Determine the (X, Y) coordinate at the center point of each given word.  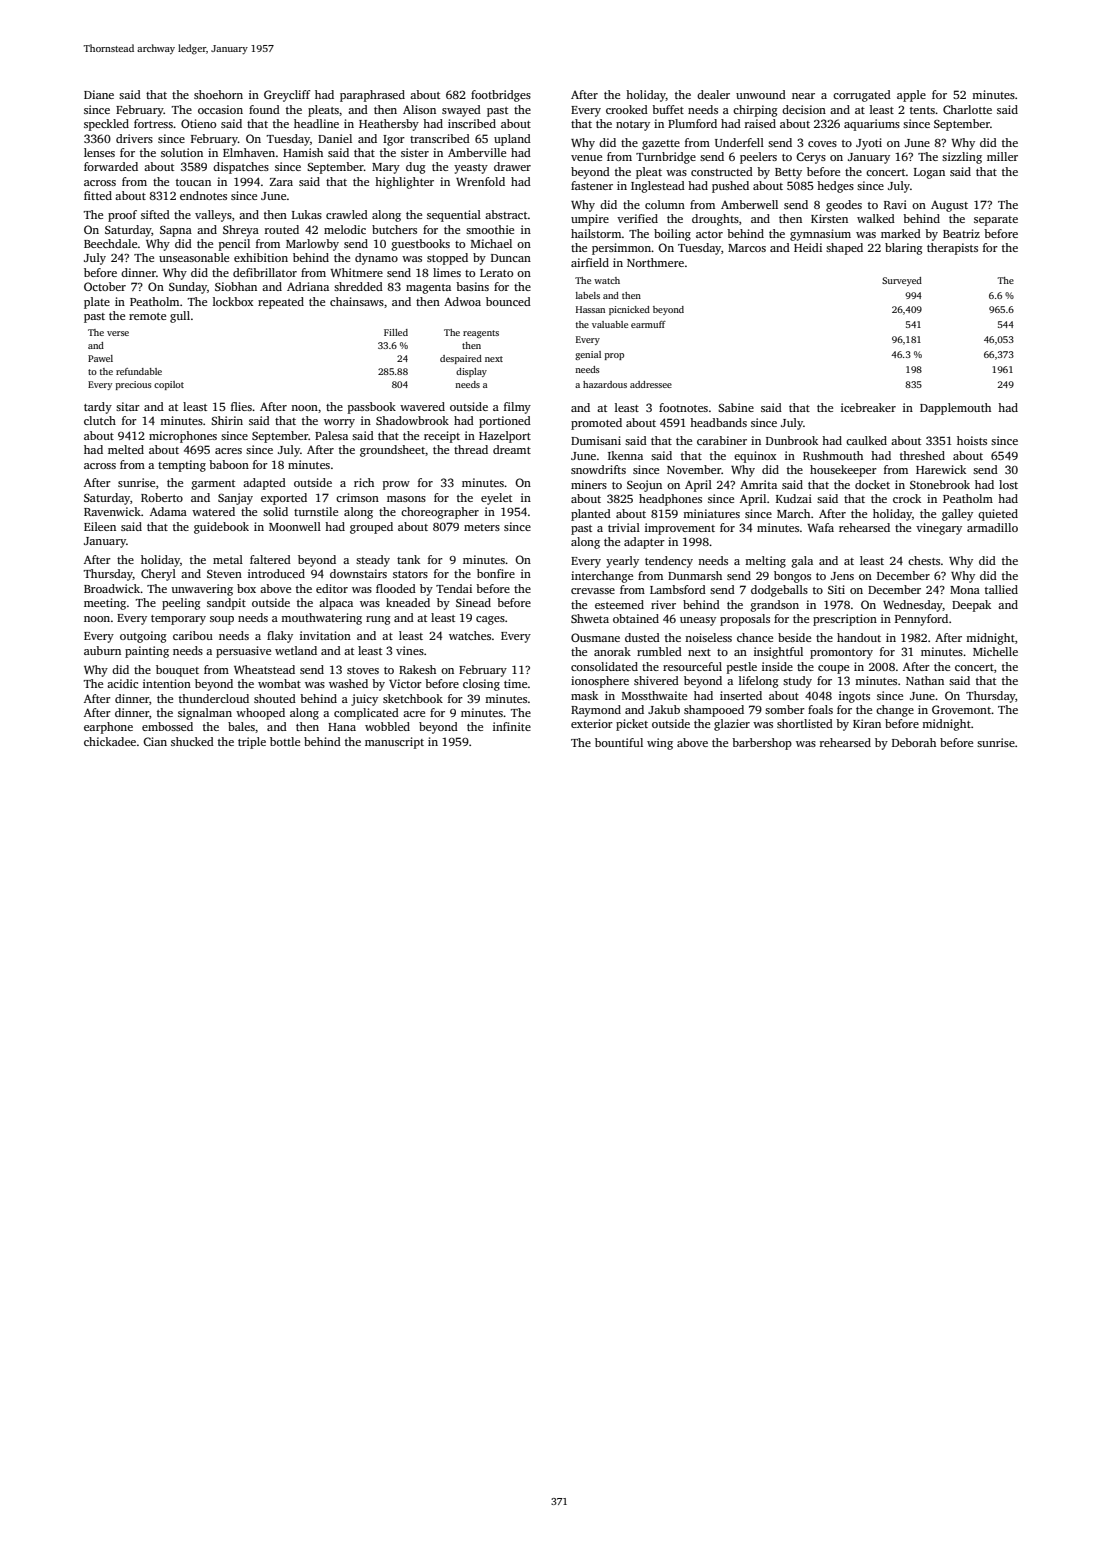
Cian (155, 741)
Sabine (736, 407)
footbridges (501, 96)
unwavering (202, 590)
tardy (98, 408)
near (803, 96)
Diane (99, 94)
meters (482, 527)
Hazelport (505, 437)
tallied (1001, 589)
